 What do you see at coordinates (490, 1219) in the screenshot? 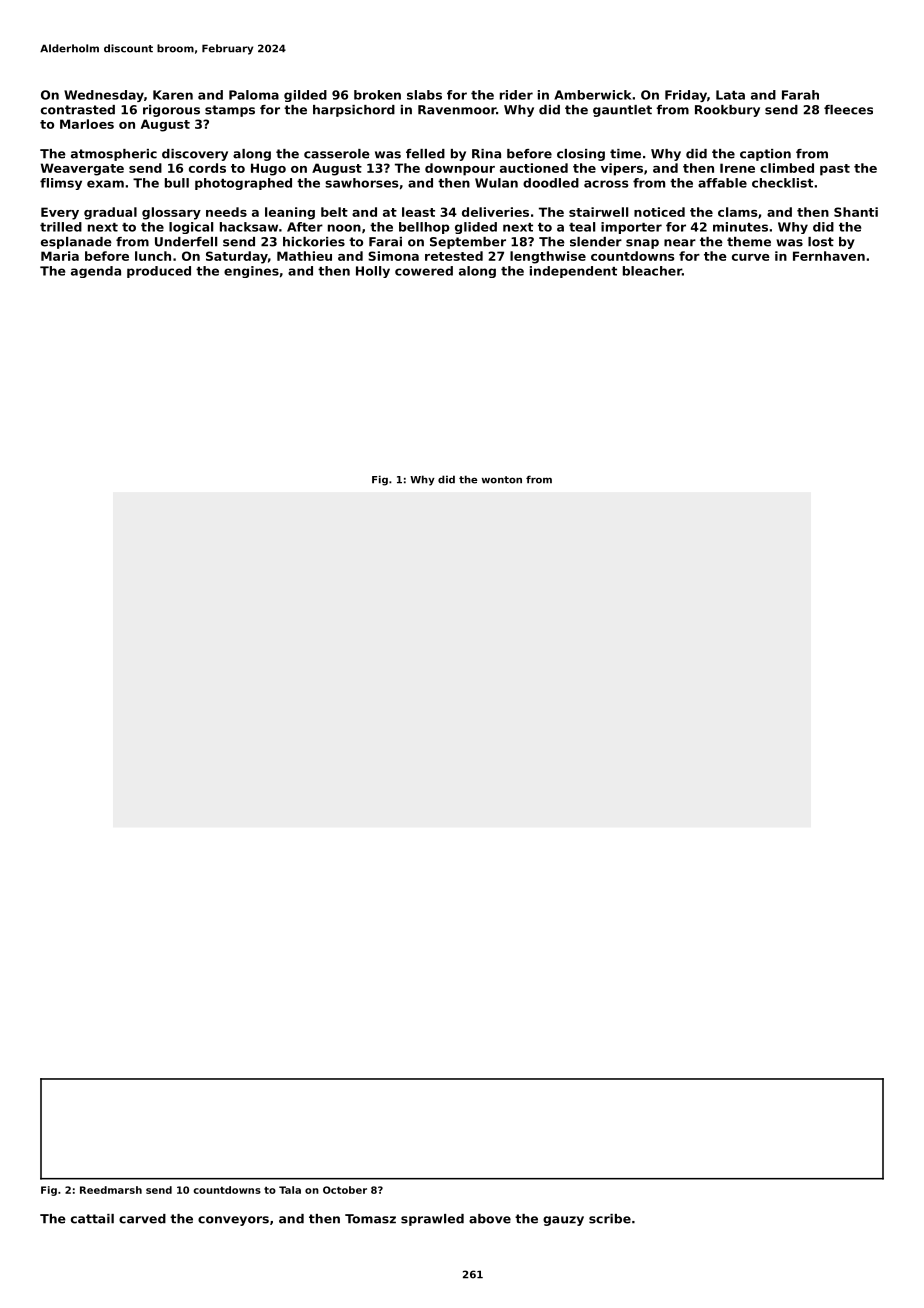
I see `above` at bounding box center [490, 1219].
